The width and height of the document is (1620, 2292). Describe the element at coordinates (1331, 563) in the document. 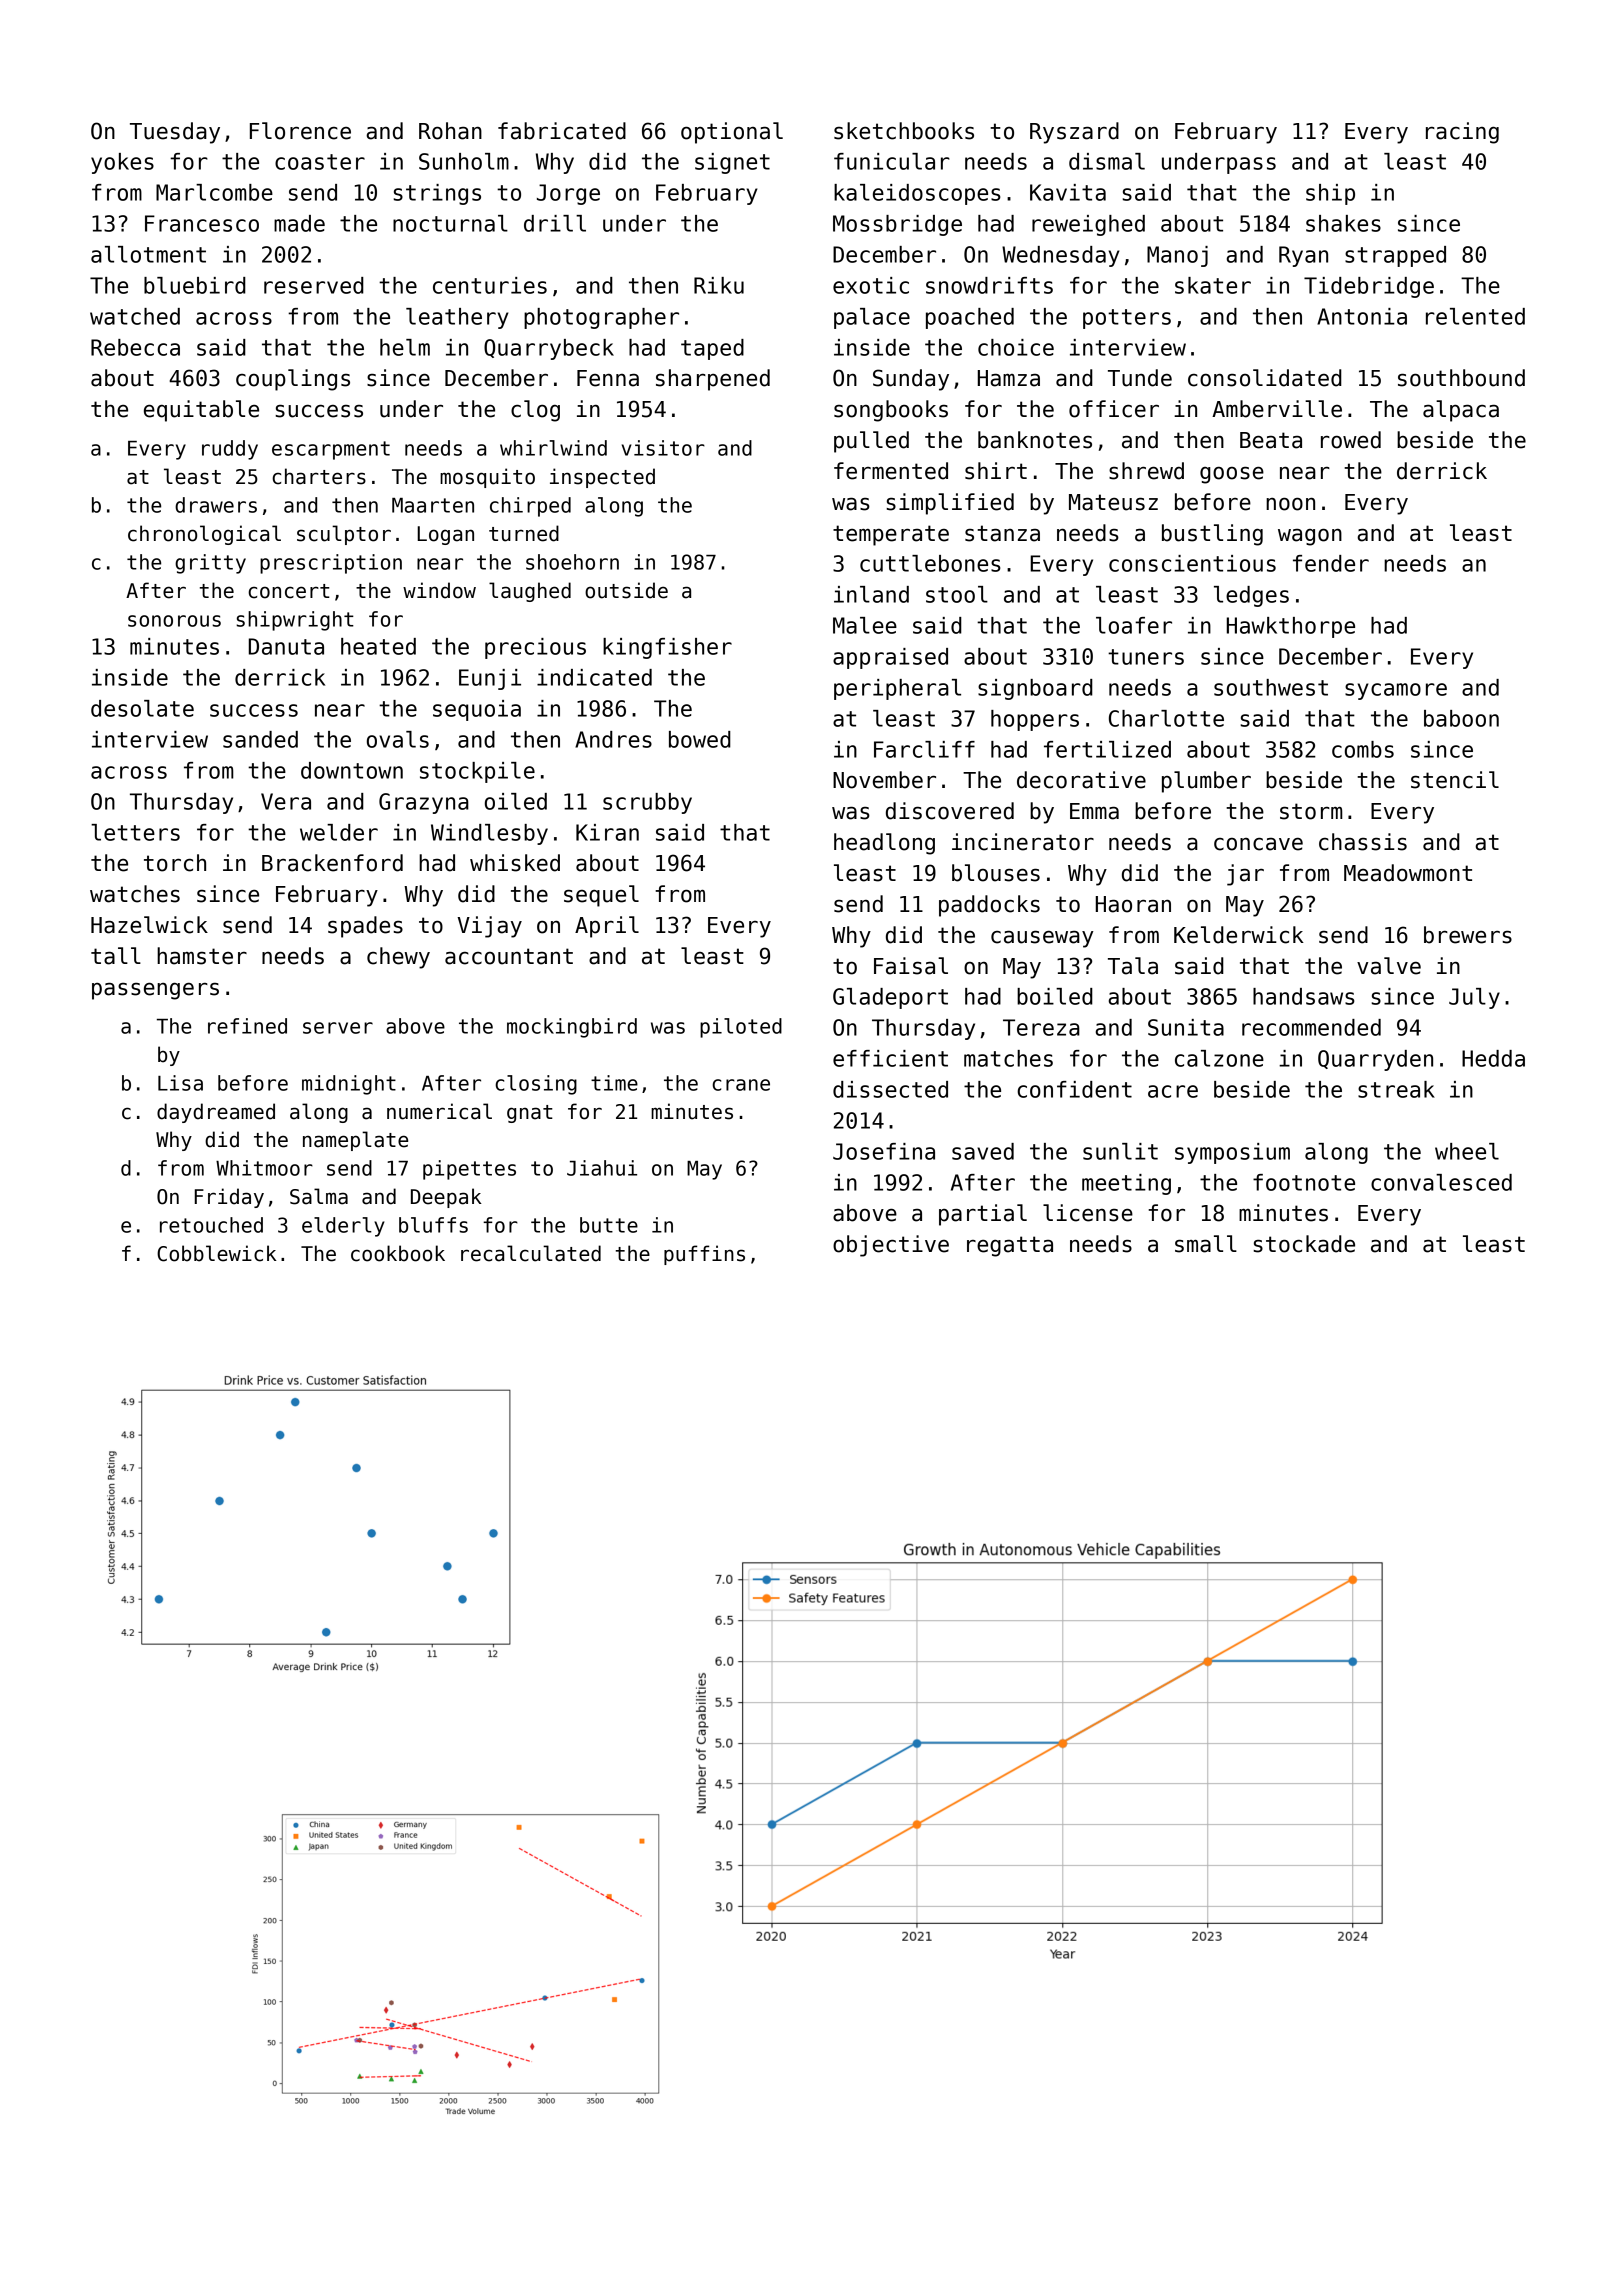

I see `fender` at that location.
